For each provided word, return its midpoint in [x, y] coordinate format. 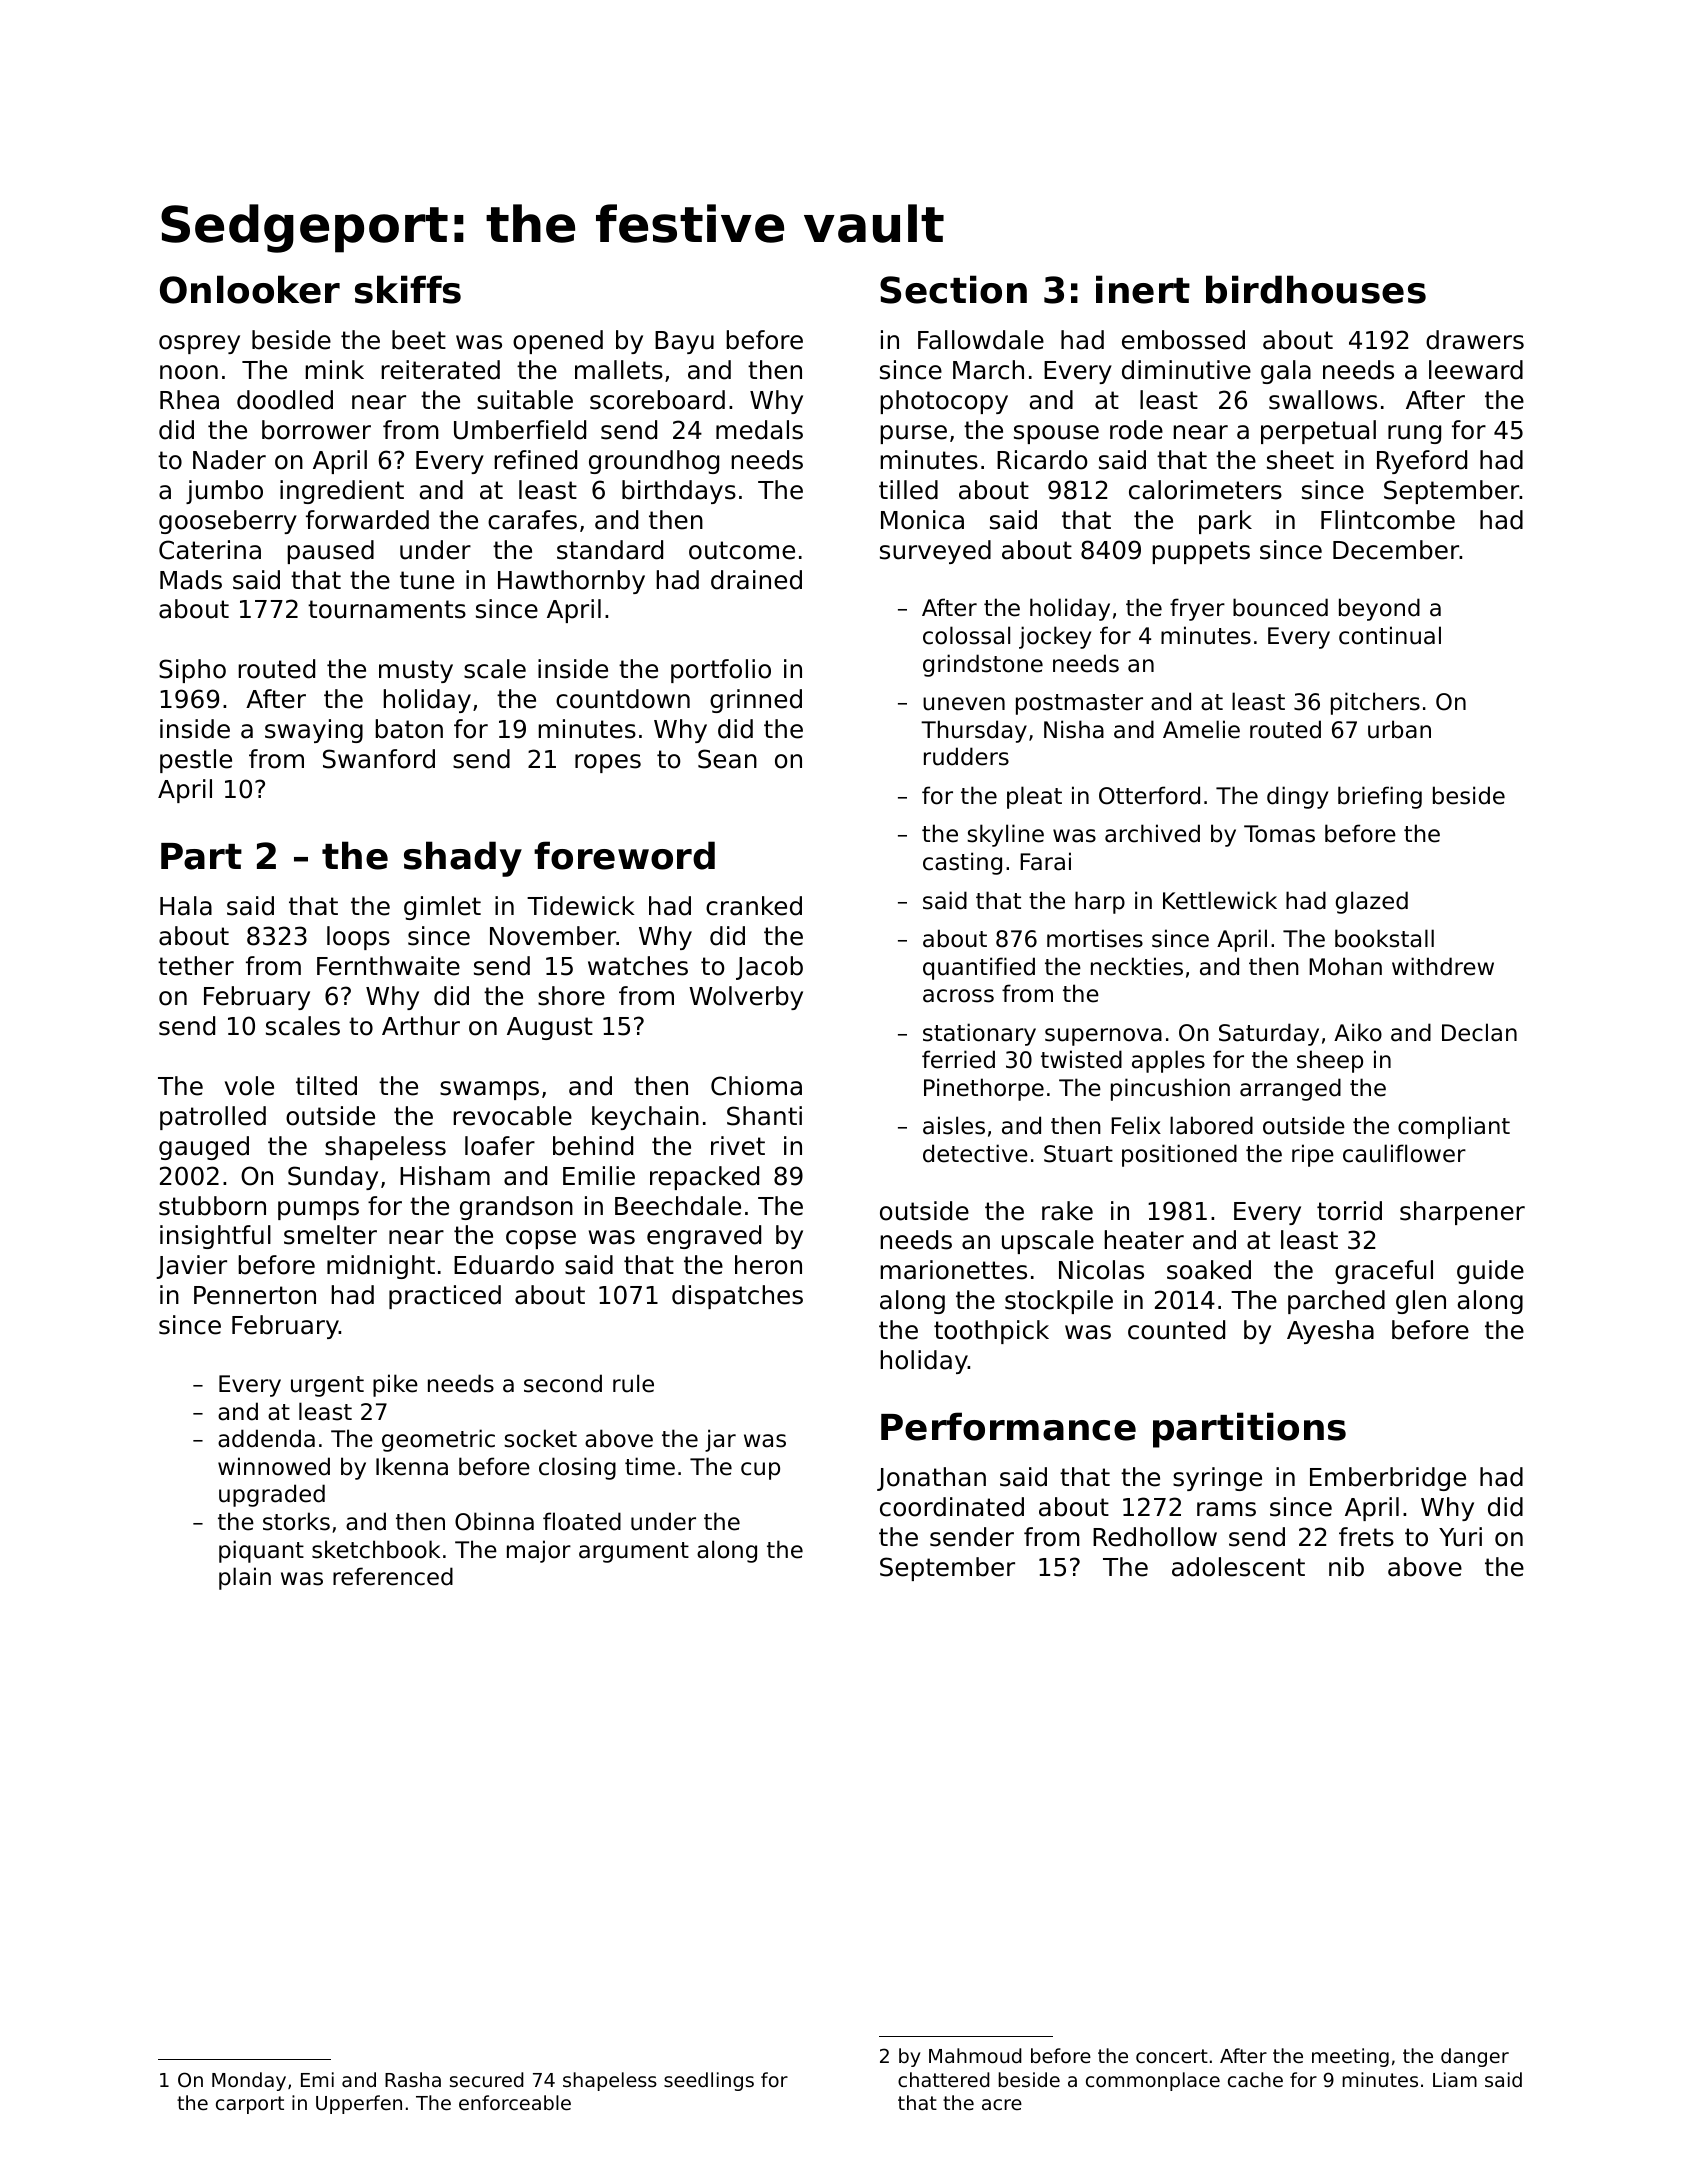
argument [634, 1552]
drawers [1475, 340]
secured [487, 2079]
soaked [1209, 1270]
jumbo [224, 492]
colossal [966, 635]
